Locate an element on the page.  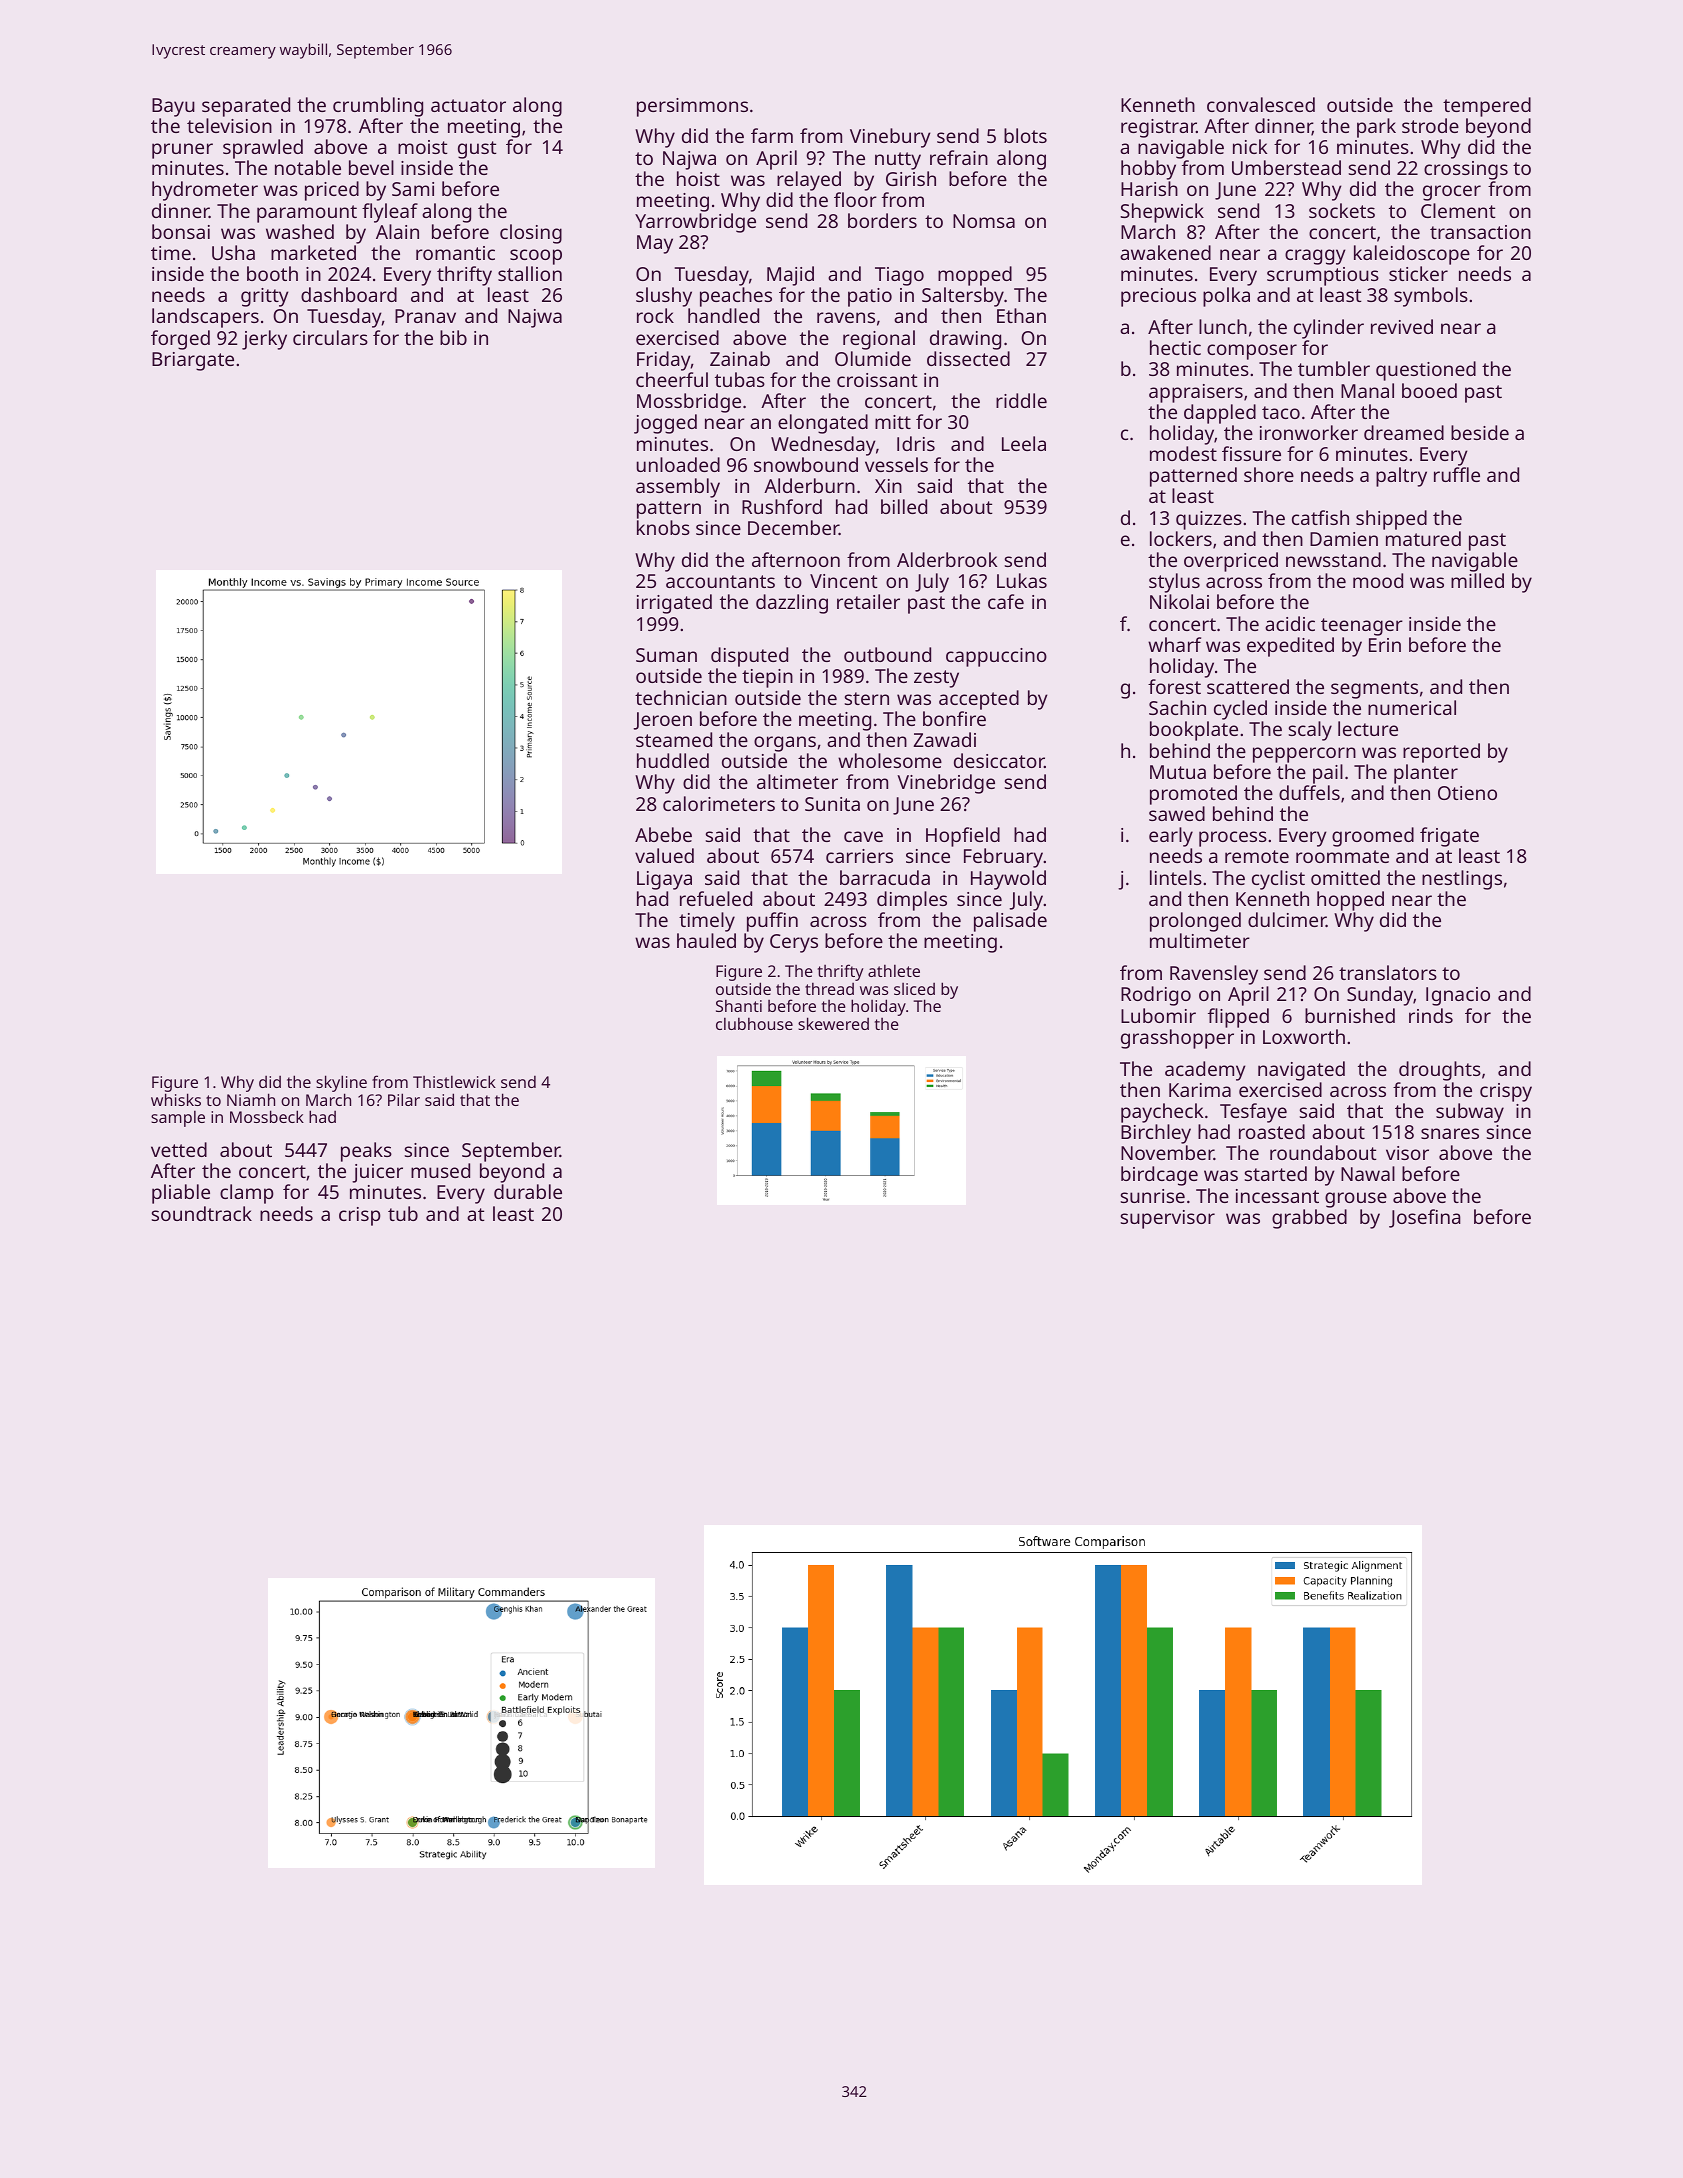
Cerys is located at coordinates (794, 943).
